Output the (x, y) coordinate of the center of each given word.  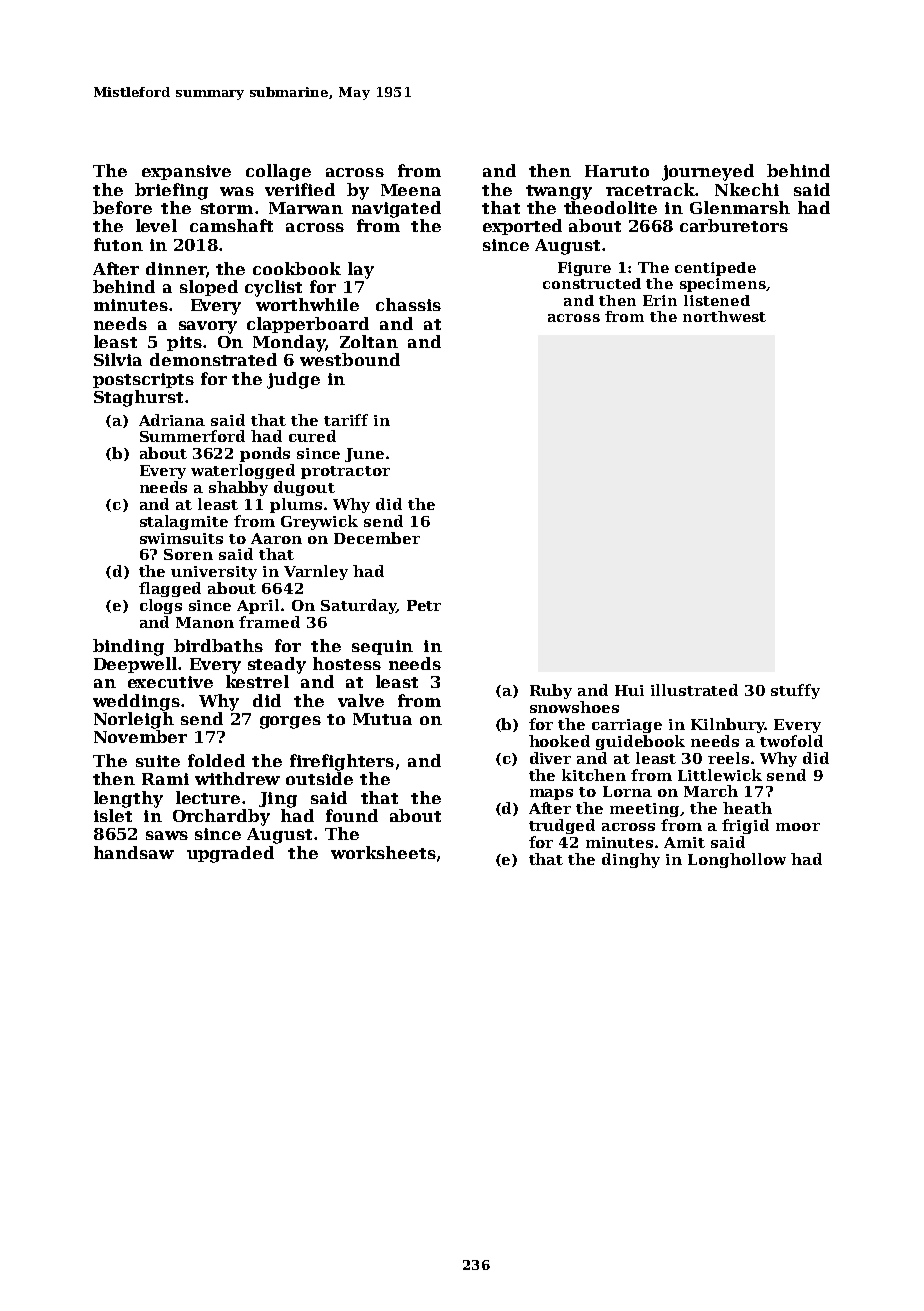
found (352, 815)
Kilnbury (728, 725)
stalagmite (184, 522)
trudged (562, 826)
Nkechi (747, 189)
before (122, 207)
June (364, 455)
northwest (724, 316)
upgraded (230, 854)
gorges (290, 722)
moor (798, 827)
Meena (411, 190)
